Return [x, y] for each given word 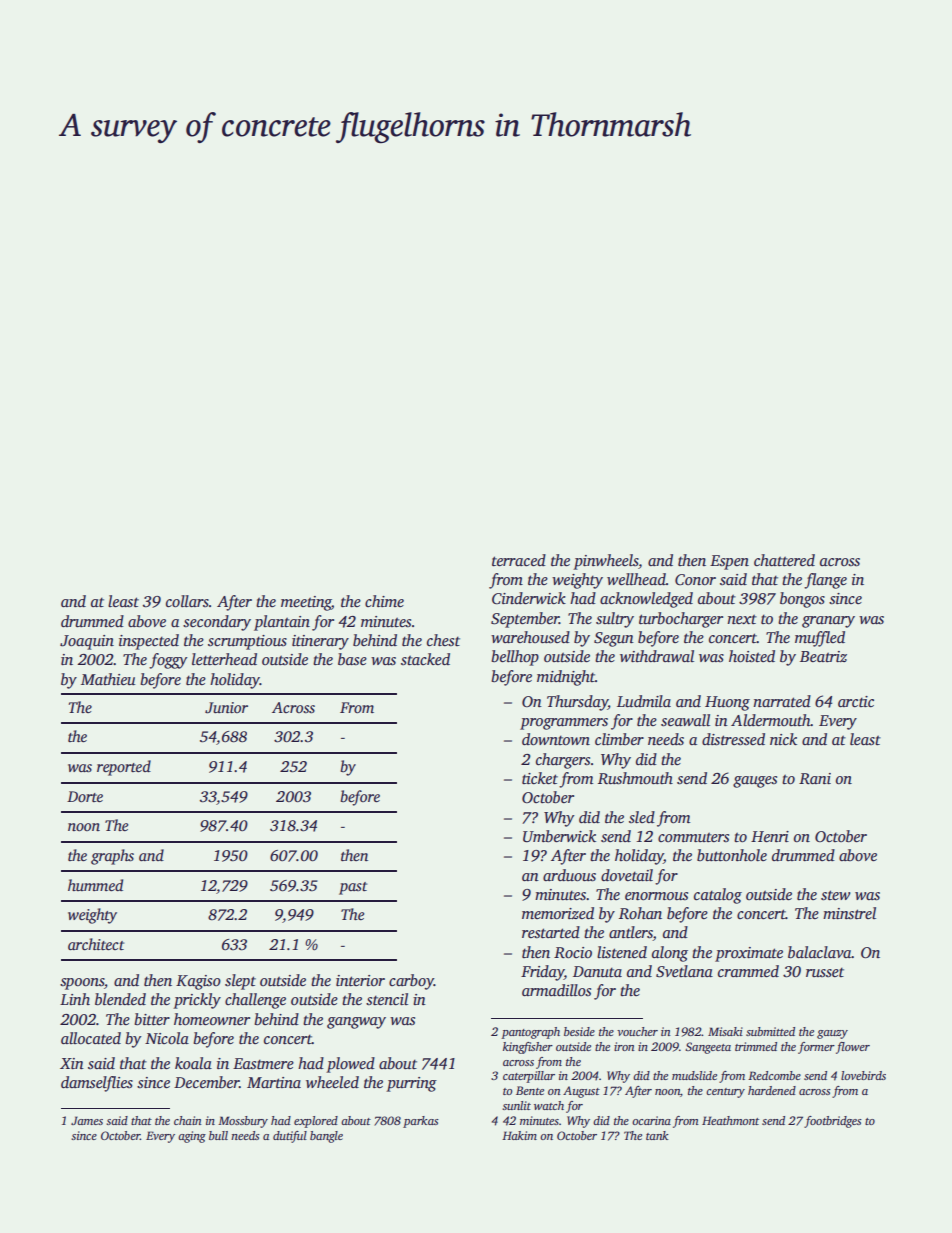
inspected [149, 642]
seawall [685, 720]
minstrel [849, 913]
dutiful [290, 1137]
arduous [569, 875]
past [353, 888]
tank [657, 1135]
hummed [95, 885]
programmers [564, 724]
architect [96, 944]
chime [384, 601]
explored [316, 1122]
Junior [226, 708]
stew [836, 895]
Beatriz [823, 656]
